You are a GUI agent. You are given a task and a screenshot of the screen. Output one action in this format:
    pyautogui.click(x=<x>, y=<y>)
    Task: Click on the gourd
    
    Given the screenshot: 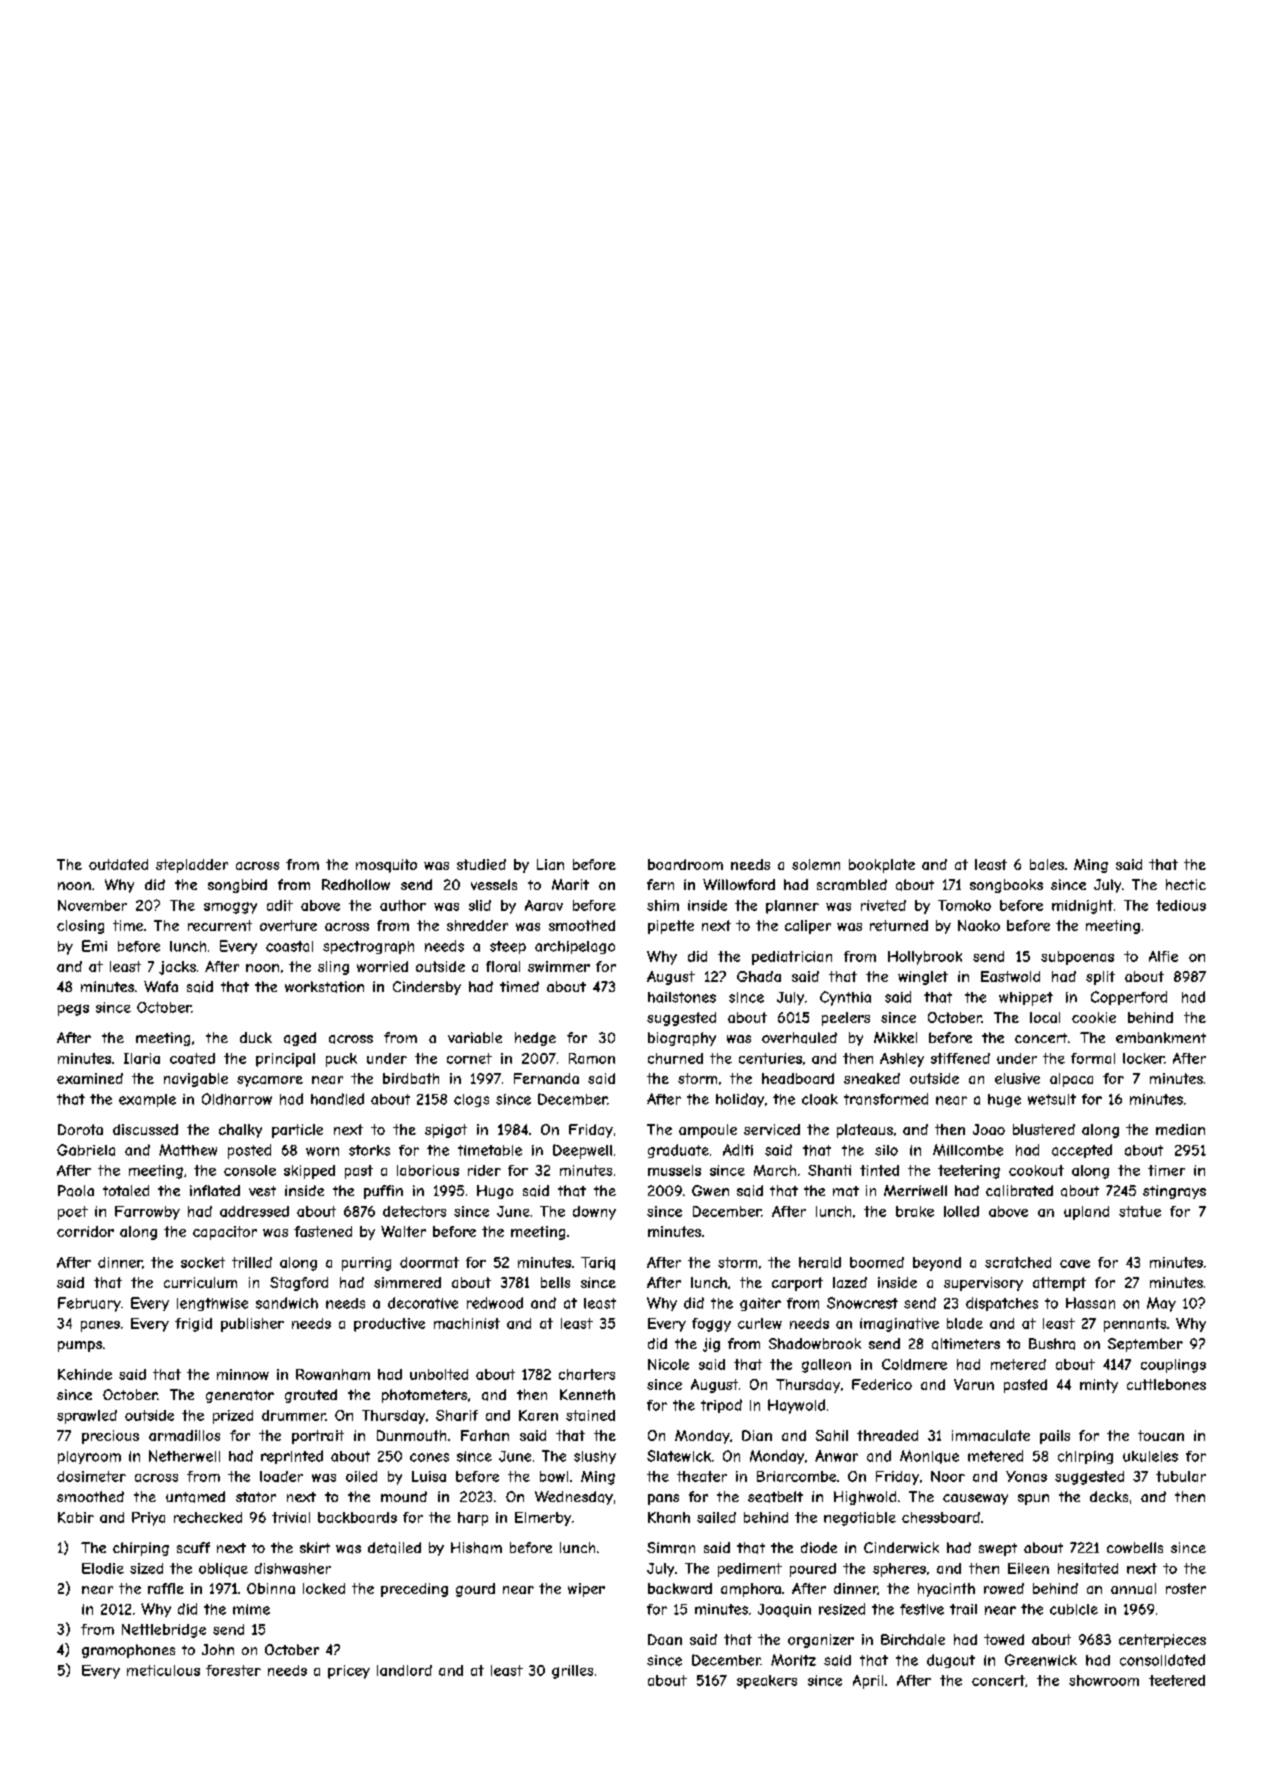 What is the action you would take?
    pyautogui.click(x=475, y=1590)
